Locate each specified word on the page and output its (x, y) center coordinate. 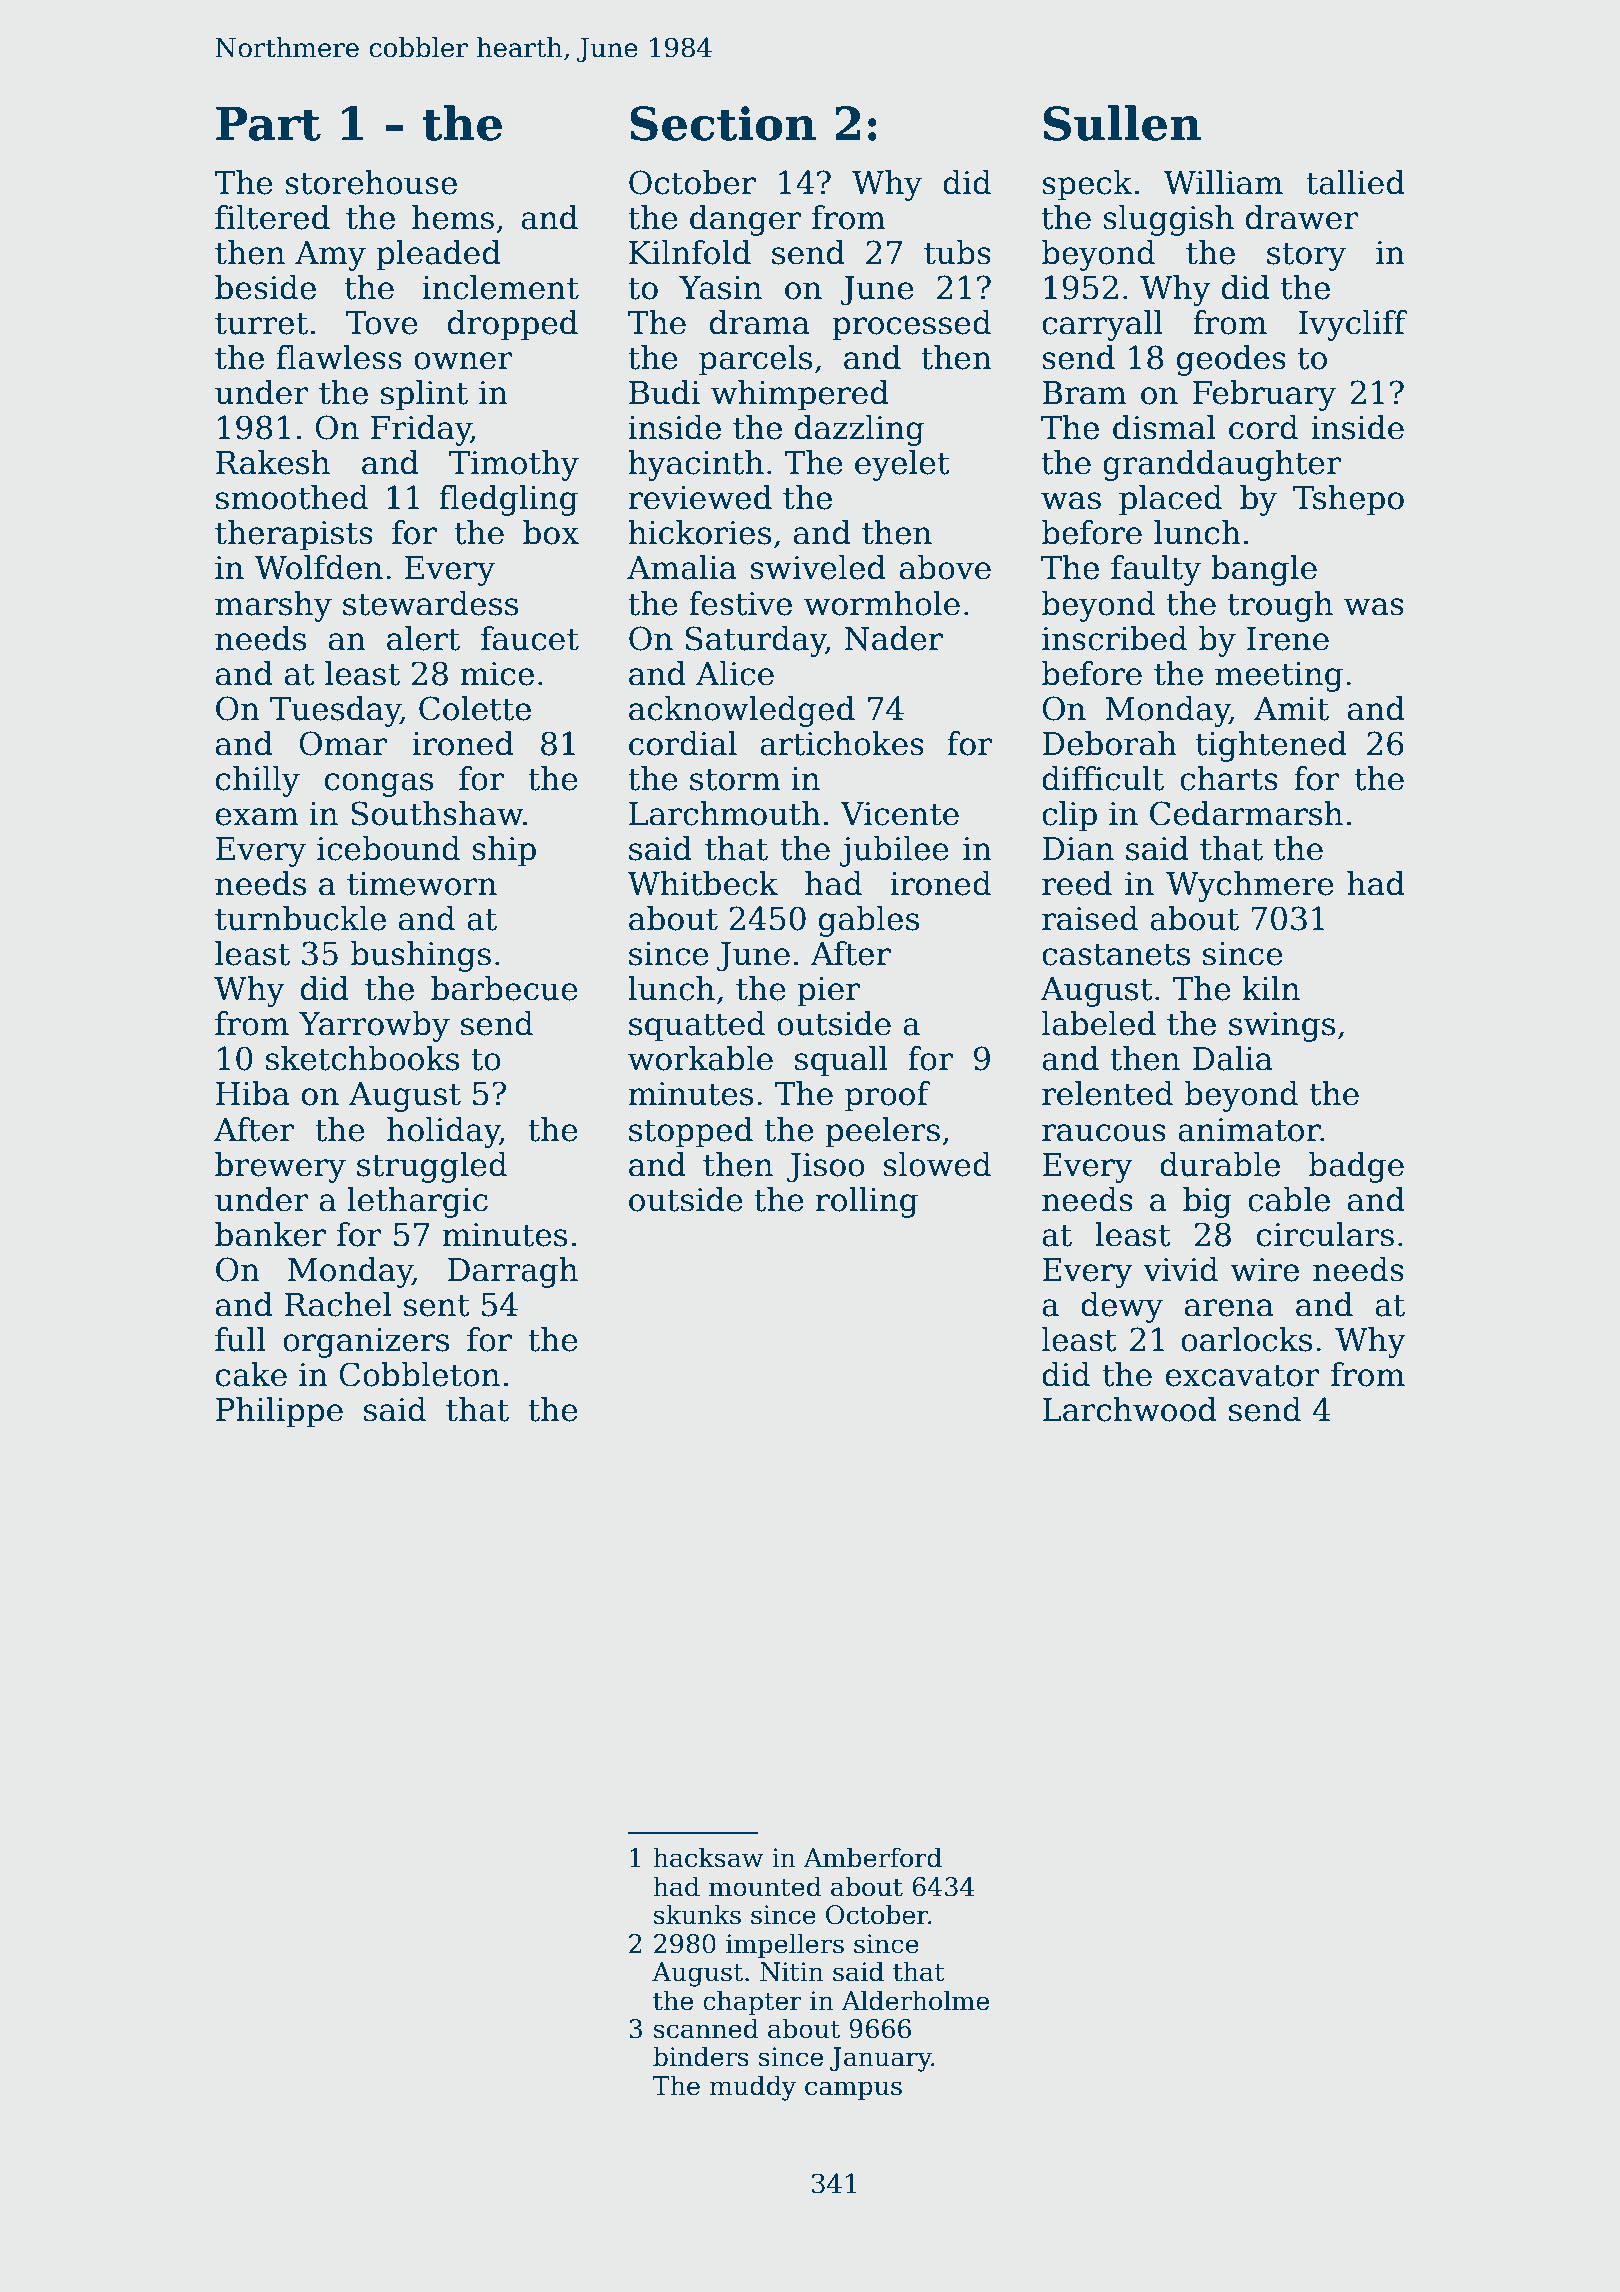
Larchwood (1129, 1409)
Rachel (338, 1304)
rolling (866, 1202)
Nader (894, 638)
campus (853, 2090)
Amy (330, 256)
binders (701, 2056)
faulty (1156, 570)
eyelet (902, 465)
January (881, 2059)
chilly (258, 781)
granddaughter (1222, 465)
